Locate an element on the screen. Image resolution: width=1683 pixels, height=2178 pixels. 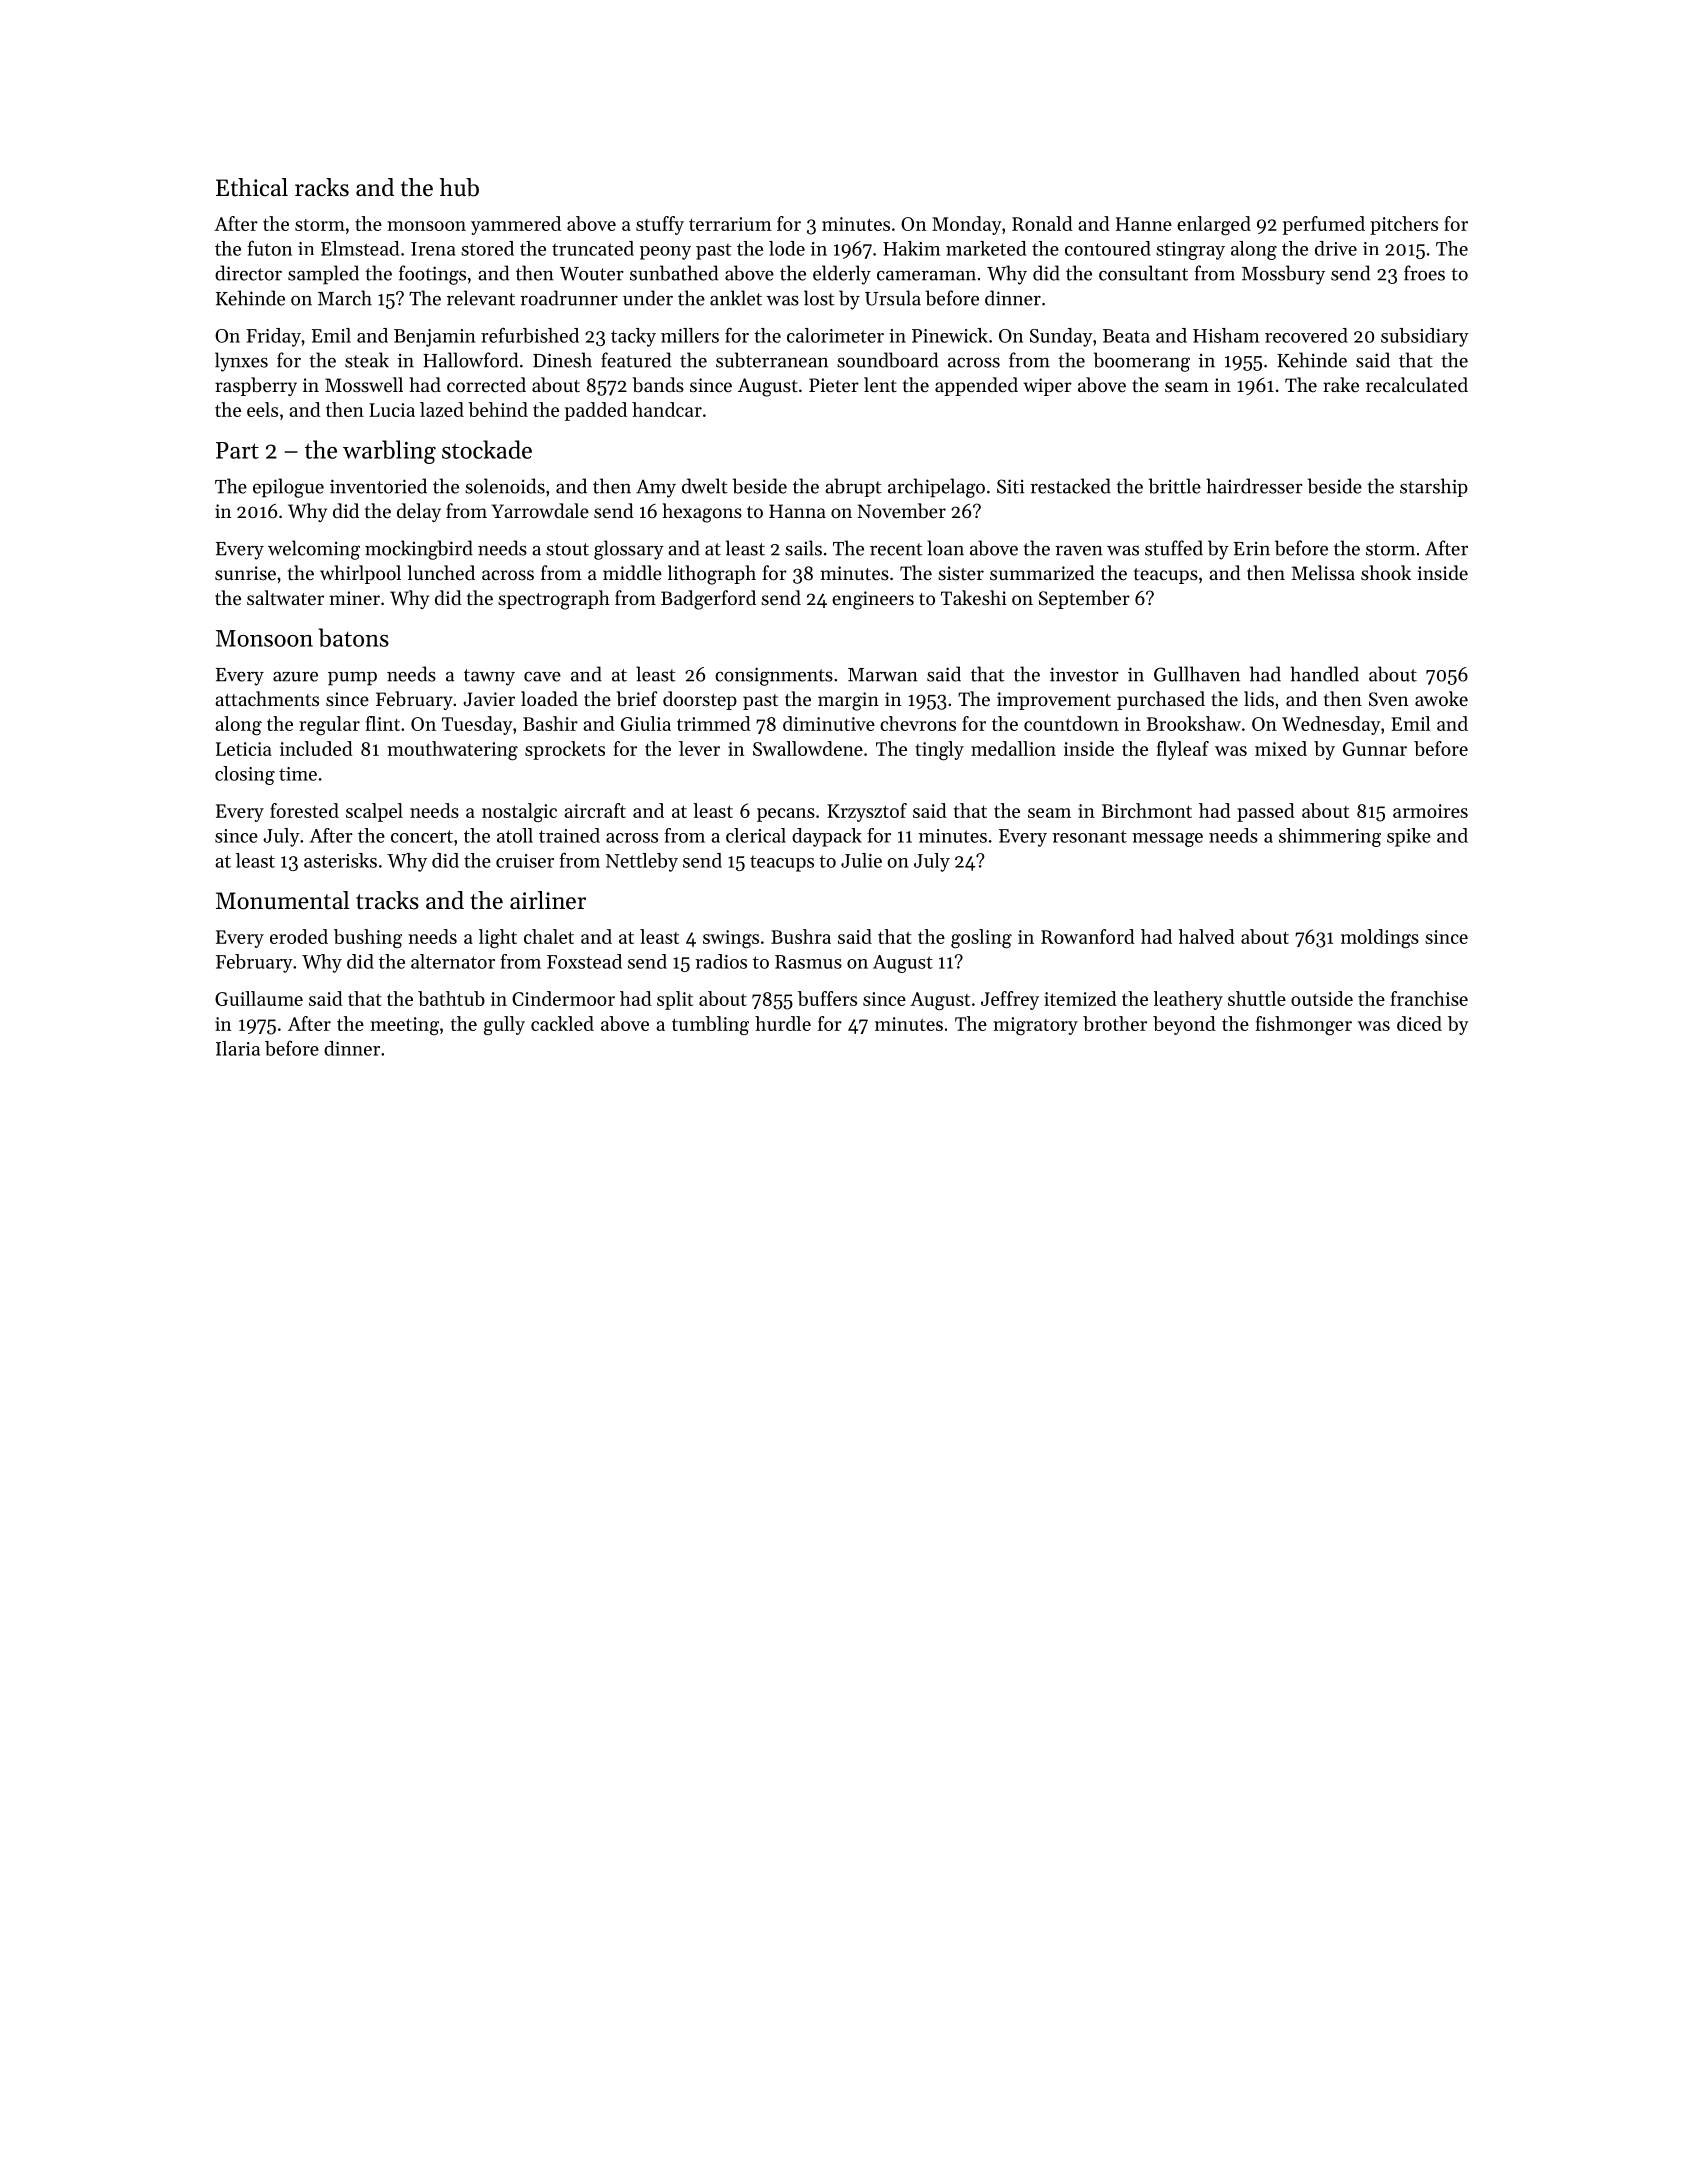
director is located at coordinates (248, 273).
